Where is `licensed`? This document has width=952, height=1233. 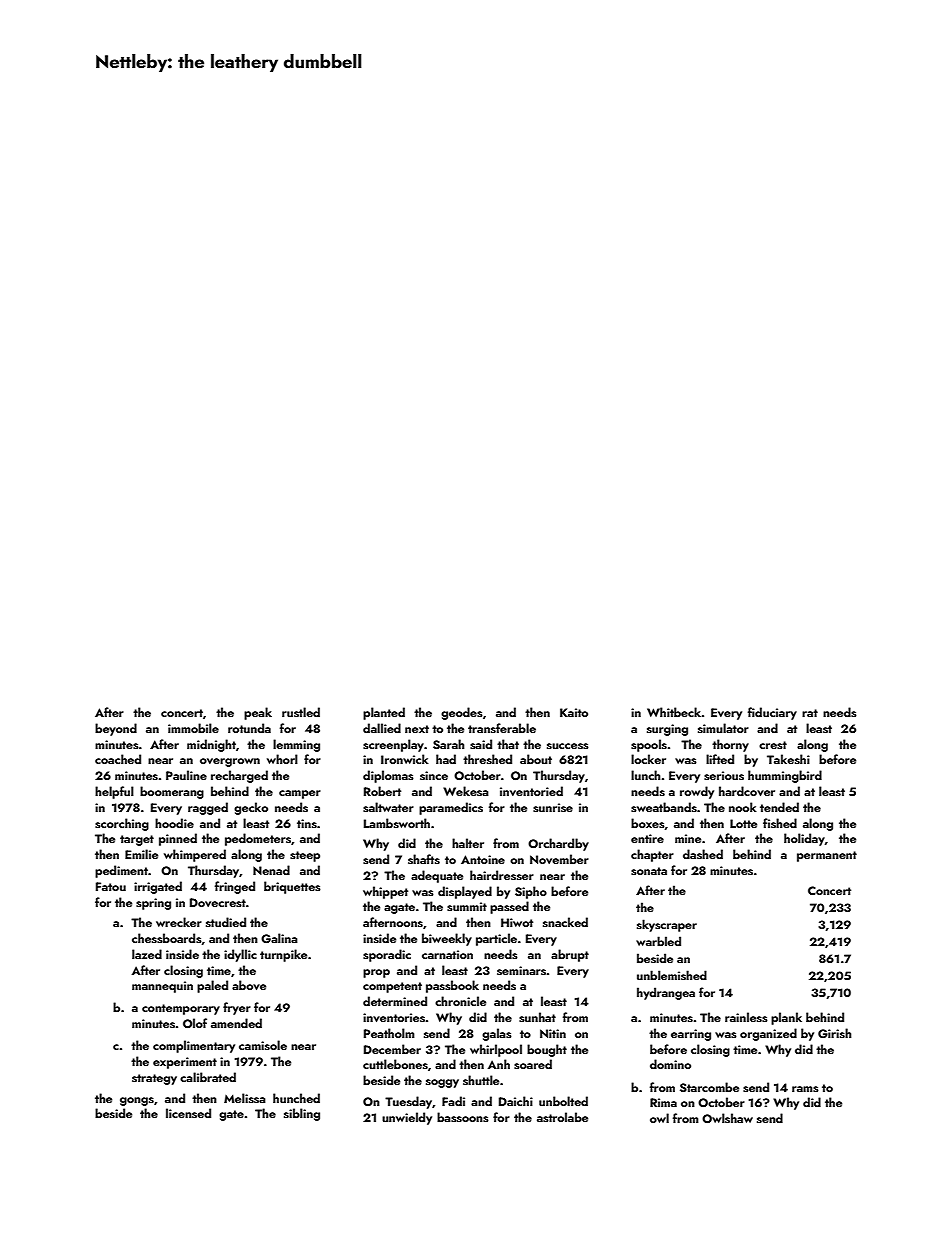 licensed is located at coordinates (188, 1113).
